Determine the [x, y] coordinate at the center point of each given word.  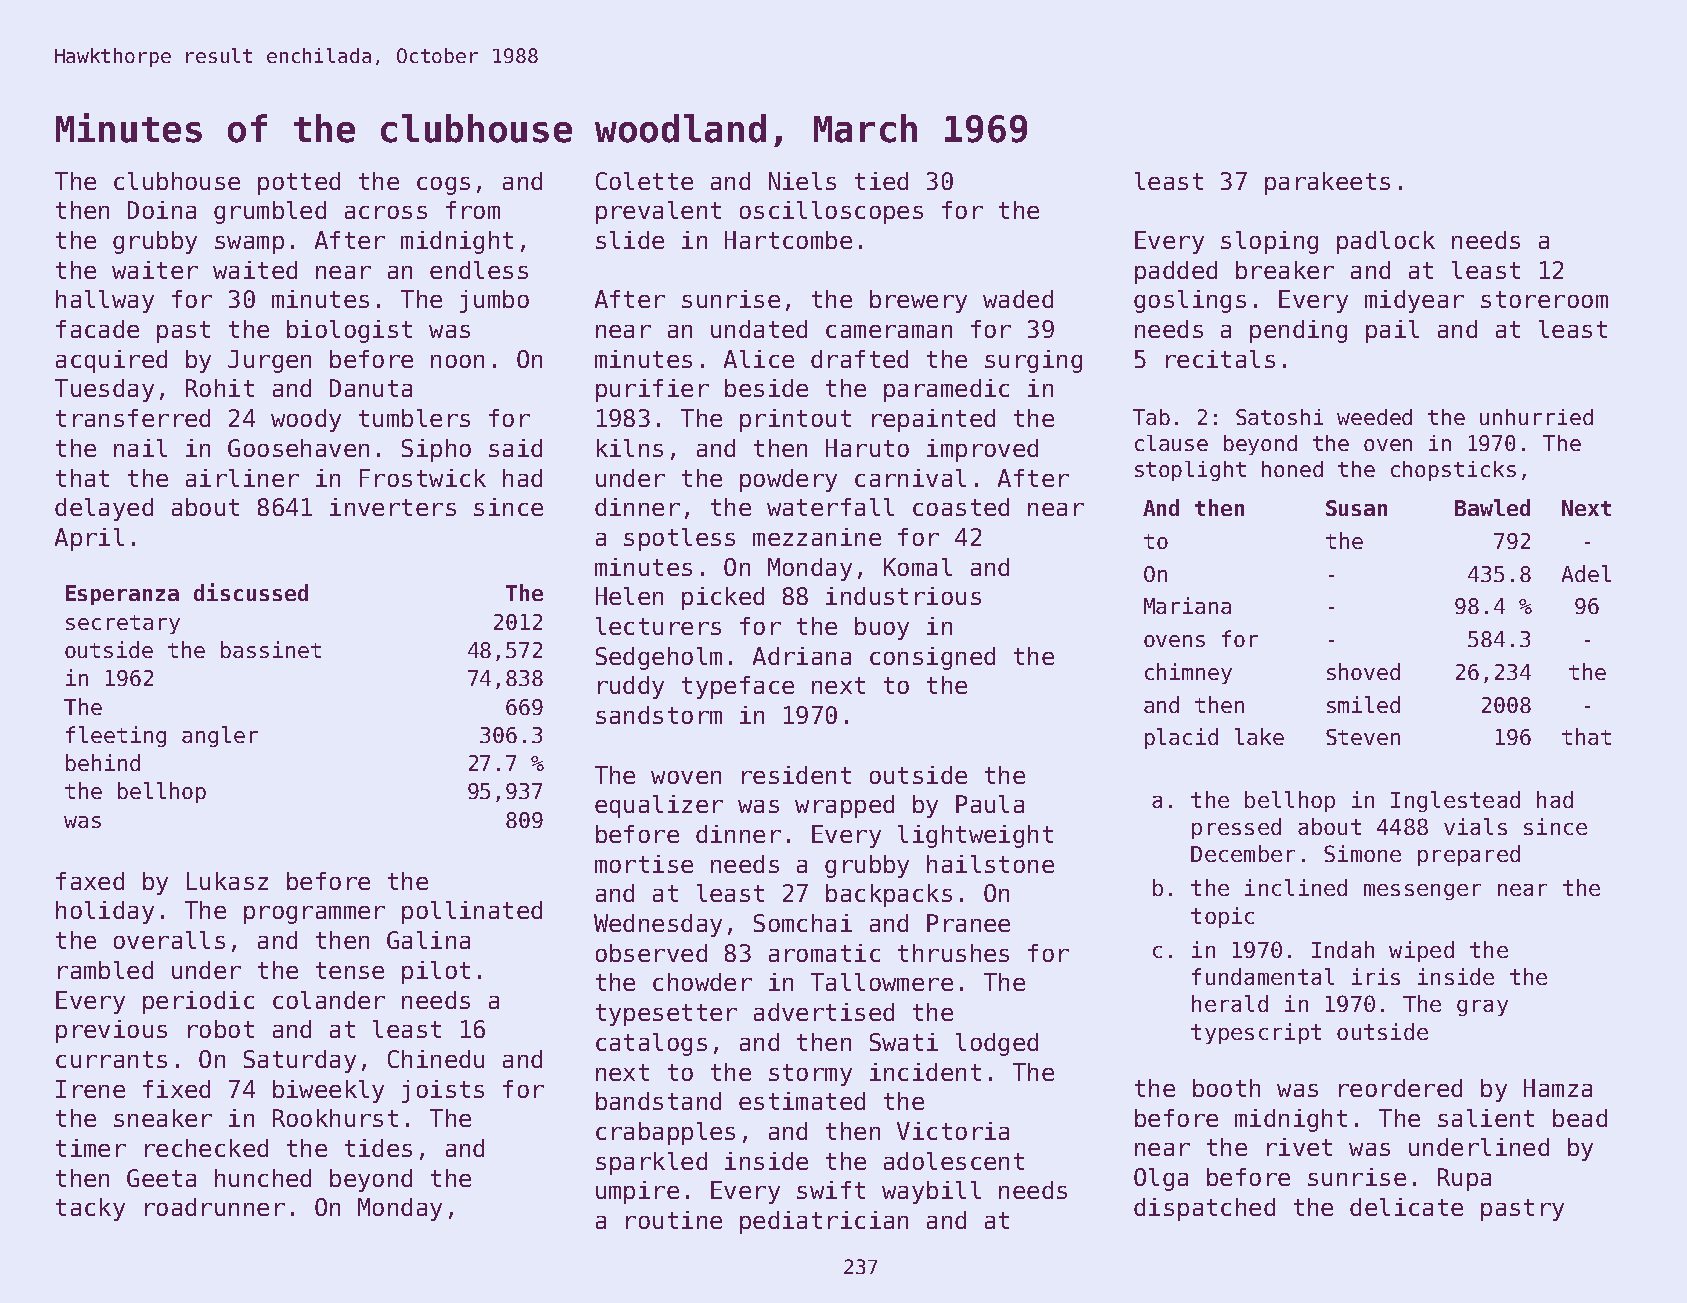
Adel [1586, 573]
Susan [1356, 508]
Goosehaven [298, 448]
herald [1230, 1003]
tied [881, 181]
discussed [251, 592]
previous [111, 1031]
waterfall [830, 507]
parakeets [1327, 183]
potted [299, 183]
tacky [90, 1209]
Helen [629, 596]
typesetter [666, 1015]
